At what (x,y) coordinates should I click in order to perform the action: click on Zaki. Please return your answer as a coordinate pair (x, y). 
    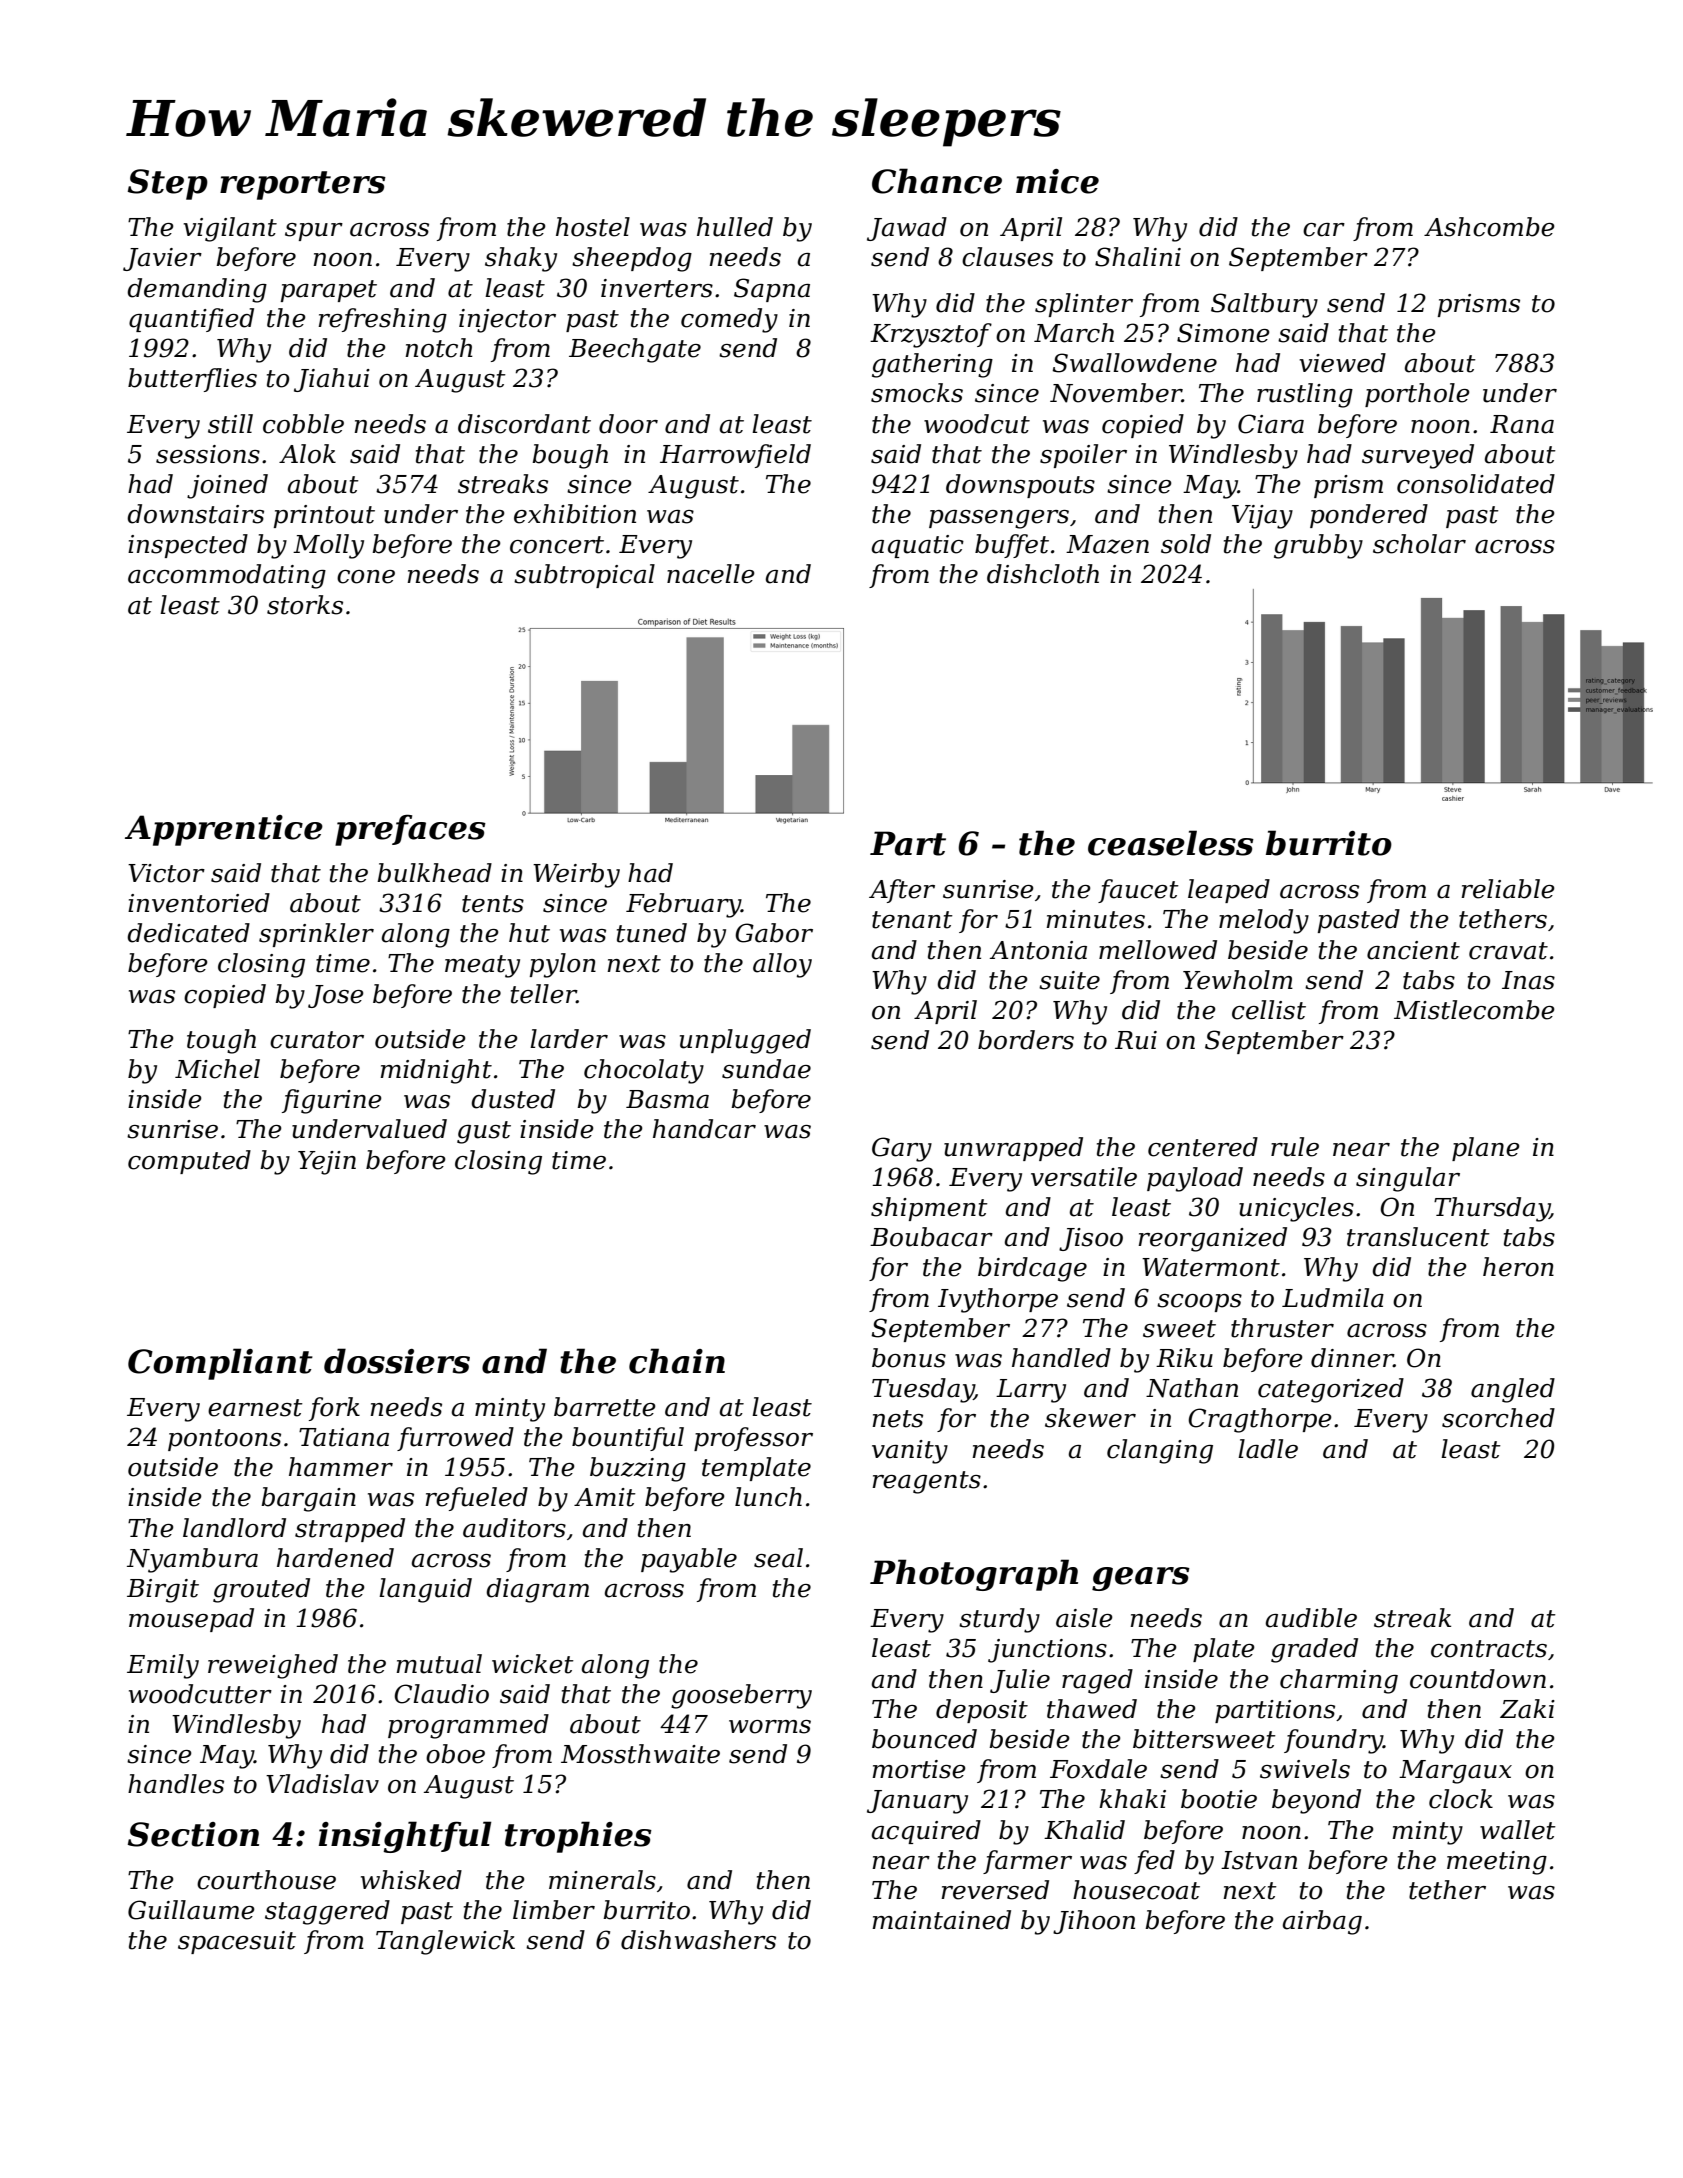
    Looking at the image, I should click on (1527, 1709).
